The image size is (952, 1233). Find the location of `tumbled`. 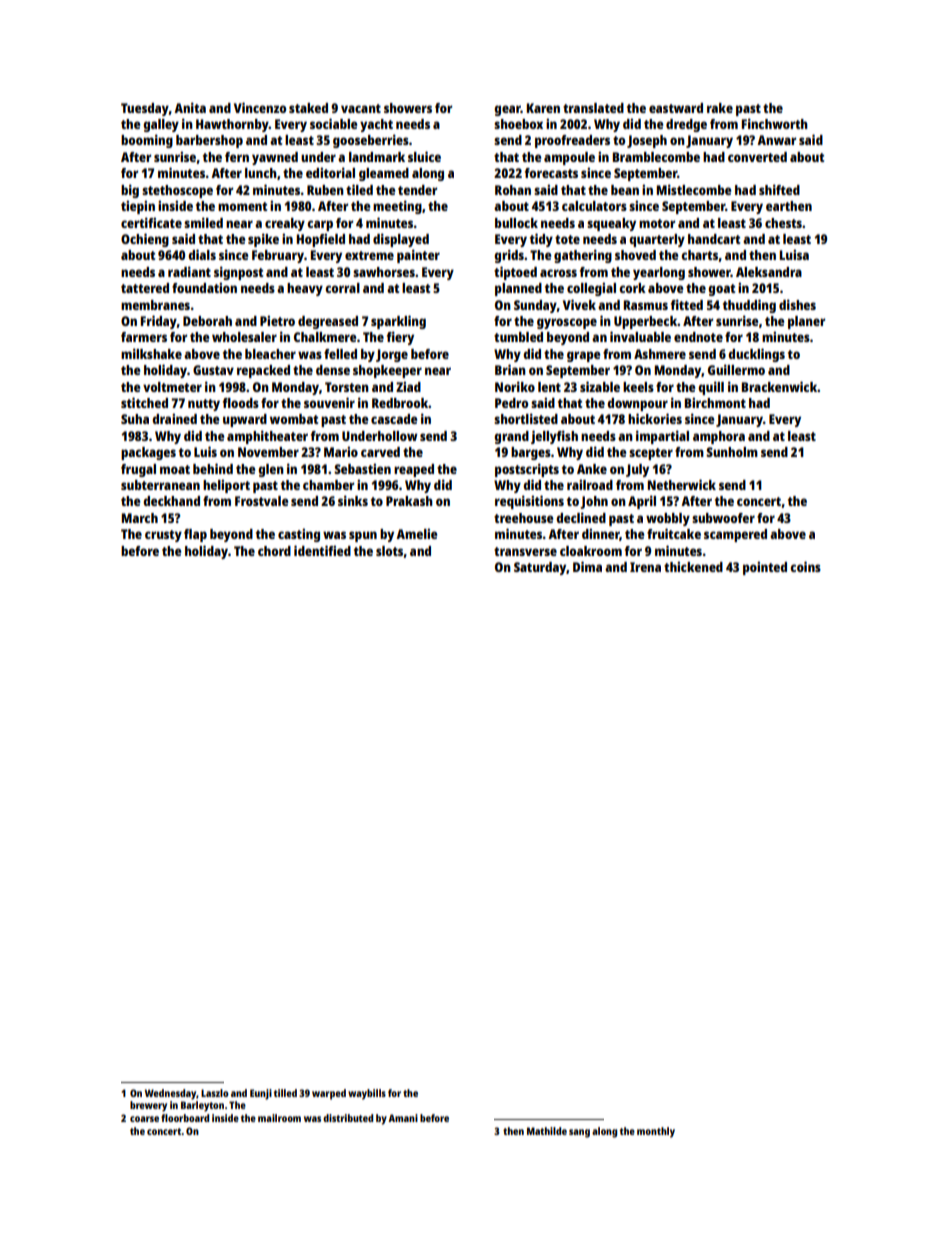

tumbled is located at coordinates (518, 337).
